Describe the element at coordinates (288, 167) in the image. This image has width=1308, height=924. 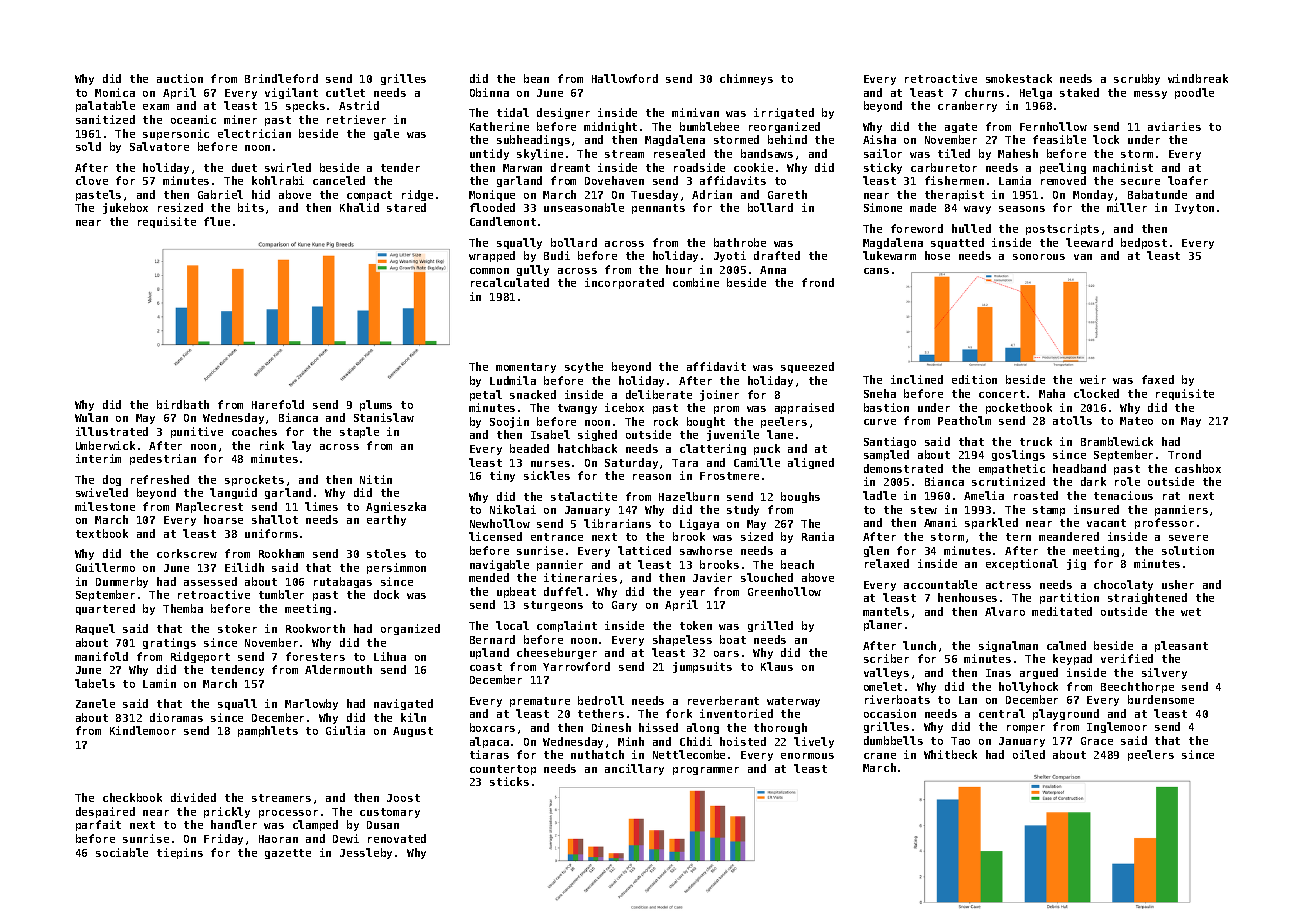
I see `swirled` at that location.
